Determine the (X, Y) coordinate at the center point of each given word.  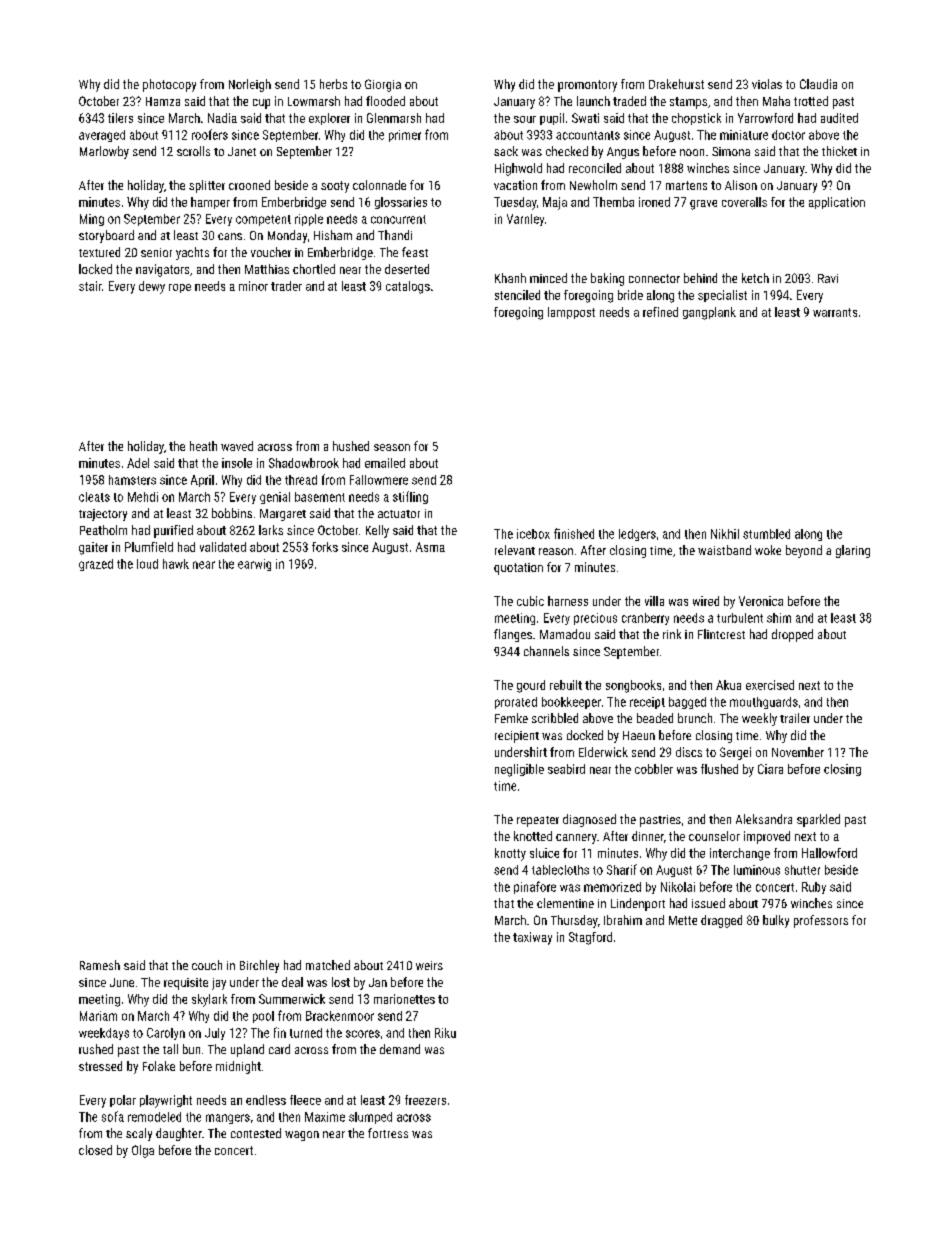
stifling (410, 497)
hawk (176, 564)
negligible (519, 770)
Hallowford (829, 853)
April (202, 481)
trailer (795, 718)
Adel (138, 463)
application (837, 203)
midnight (238, 1067)
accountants (588, 135)
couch (207, 965)
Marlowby (104, 152)
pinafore (535, 887)
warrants (835, 312)
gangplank (709, 313)
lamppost (571, 313)
